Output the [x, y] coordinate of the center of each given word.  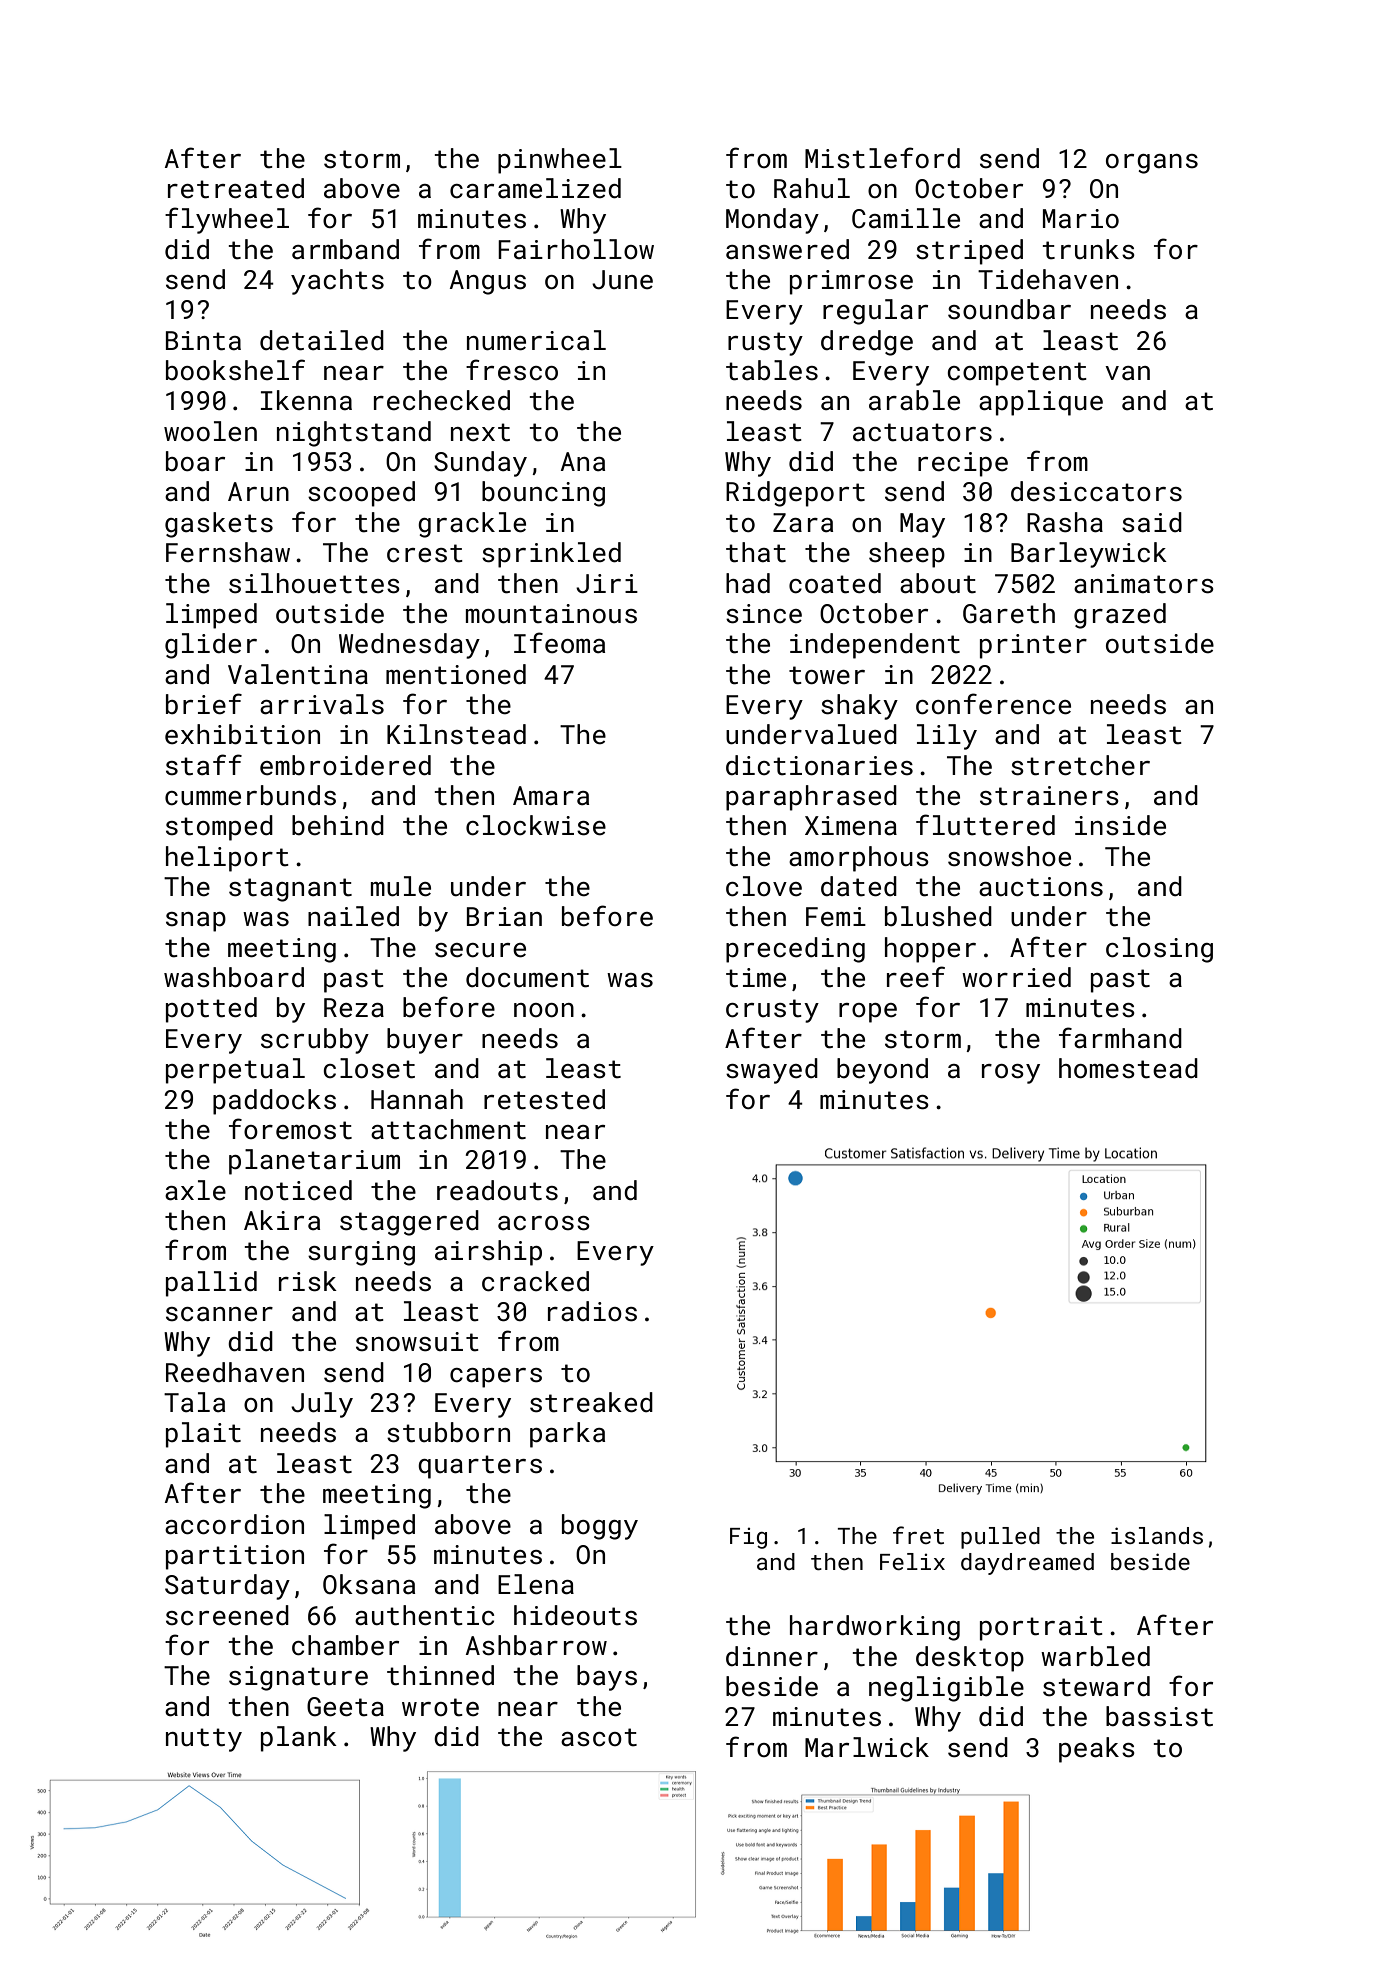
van [1127, 373]
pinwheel [560, 161]
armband [345, 249]
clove [764, 886]
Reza [354, 1008]
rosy [1011, 1074]
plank [299, 1739]
